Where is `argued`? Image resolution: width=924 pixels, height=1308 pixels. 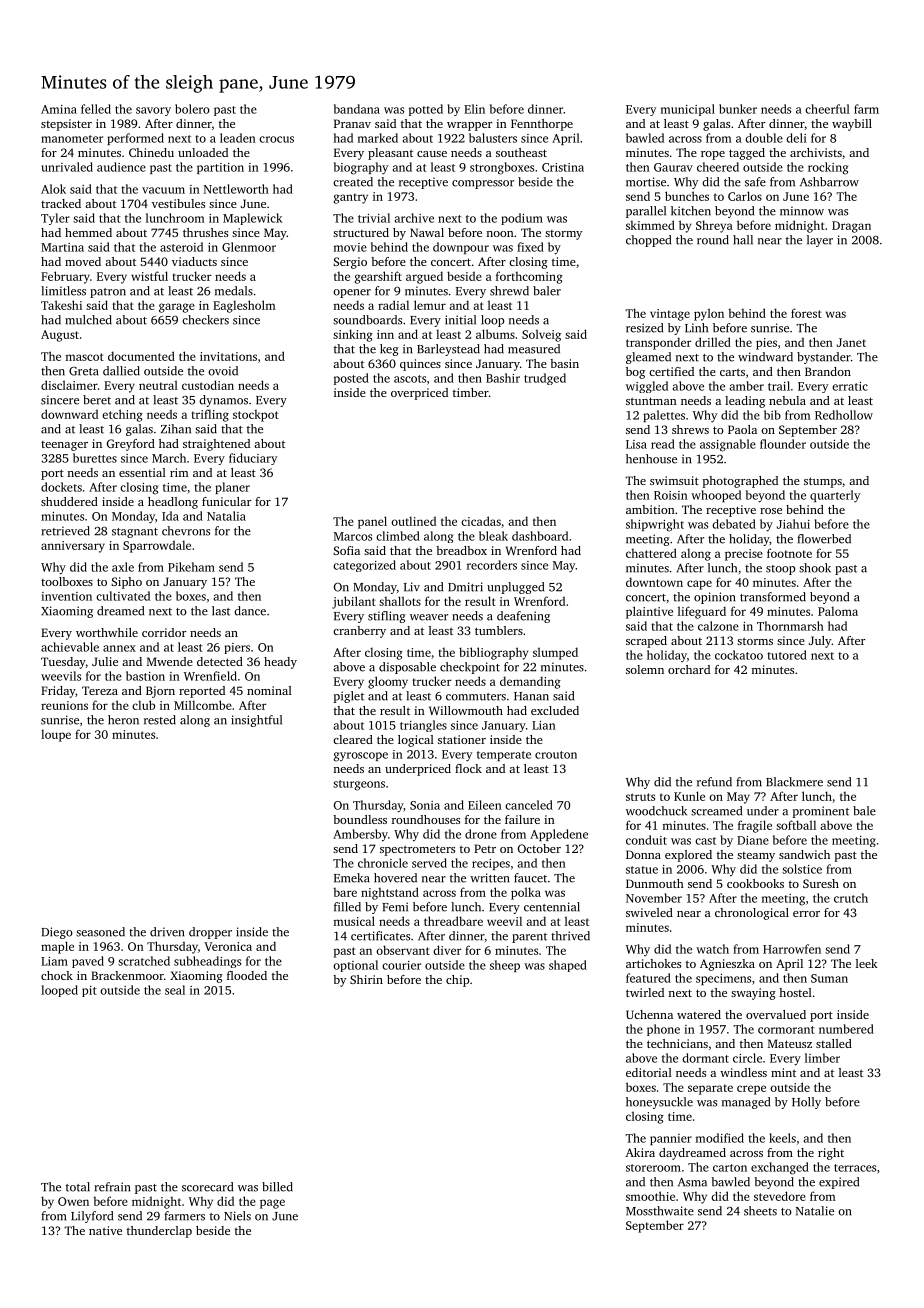 argued is located at coordinates (424, 277).
